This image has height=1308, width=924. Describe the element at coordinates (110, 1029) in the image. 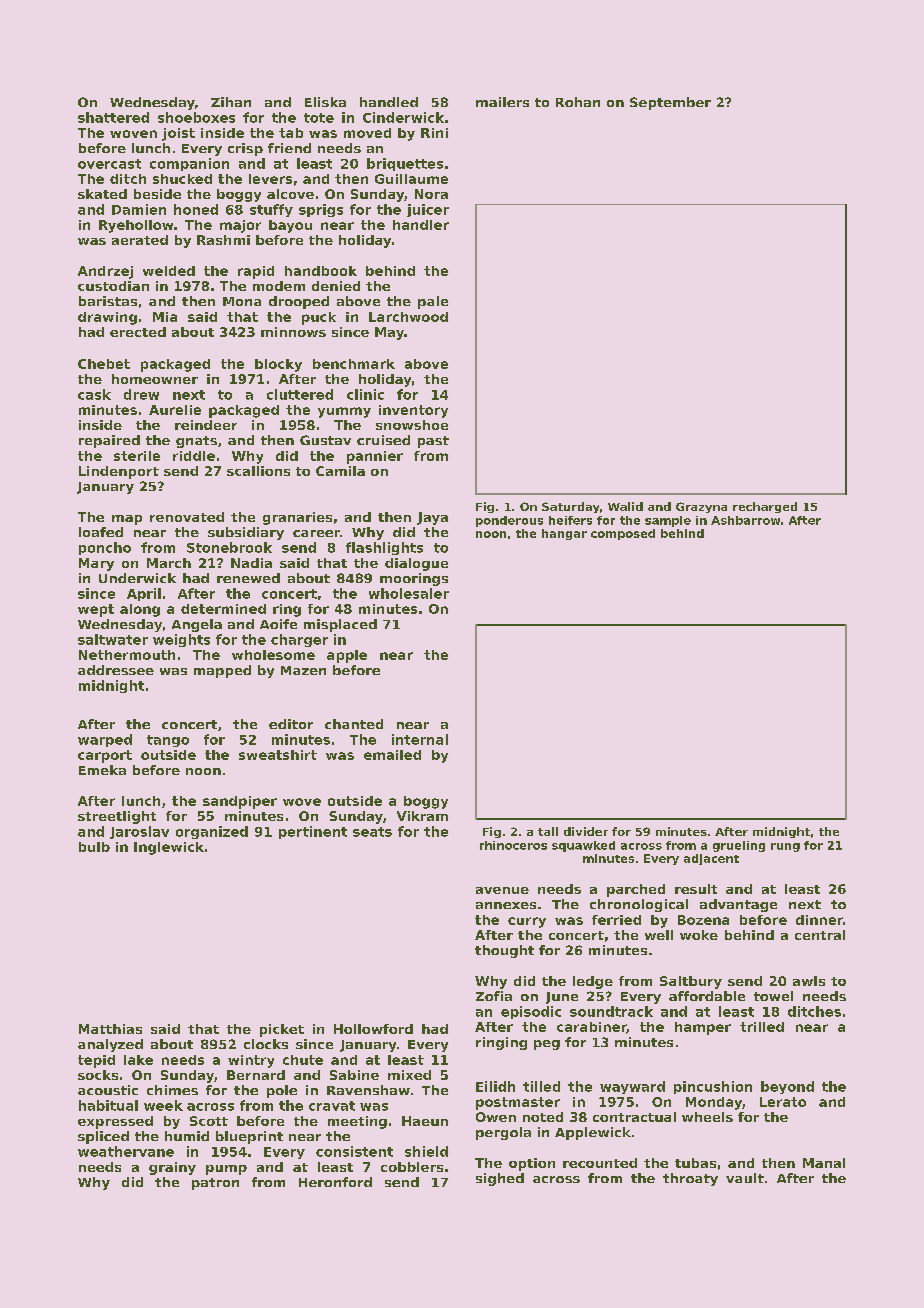

I see `Matthias` at that location.
